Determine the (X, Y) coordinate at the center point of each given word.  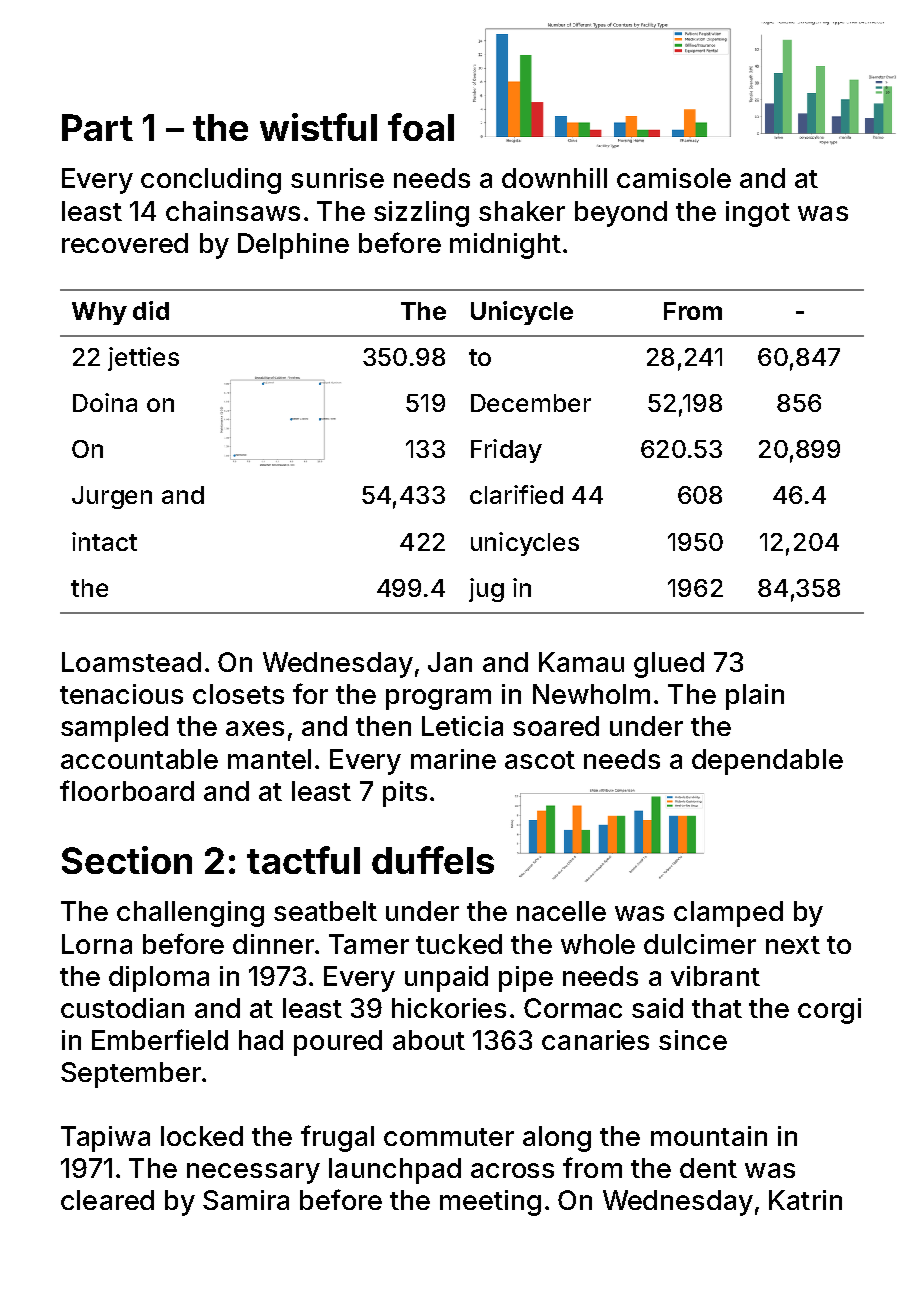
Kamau (581, 662)
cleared (107, 1200)
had (261, 1040)
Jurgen (112, 497)
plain (755, 697)
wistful (318, 127)
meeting (490, 1203)
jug (486, 590)
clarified (516, 494)
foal (421, 127)
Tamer (369, 944)
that (717, 1008)
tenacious (121, 694)
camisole (674, 178)
